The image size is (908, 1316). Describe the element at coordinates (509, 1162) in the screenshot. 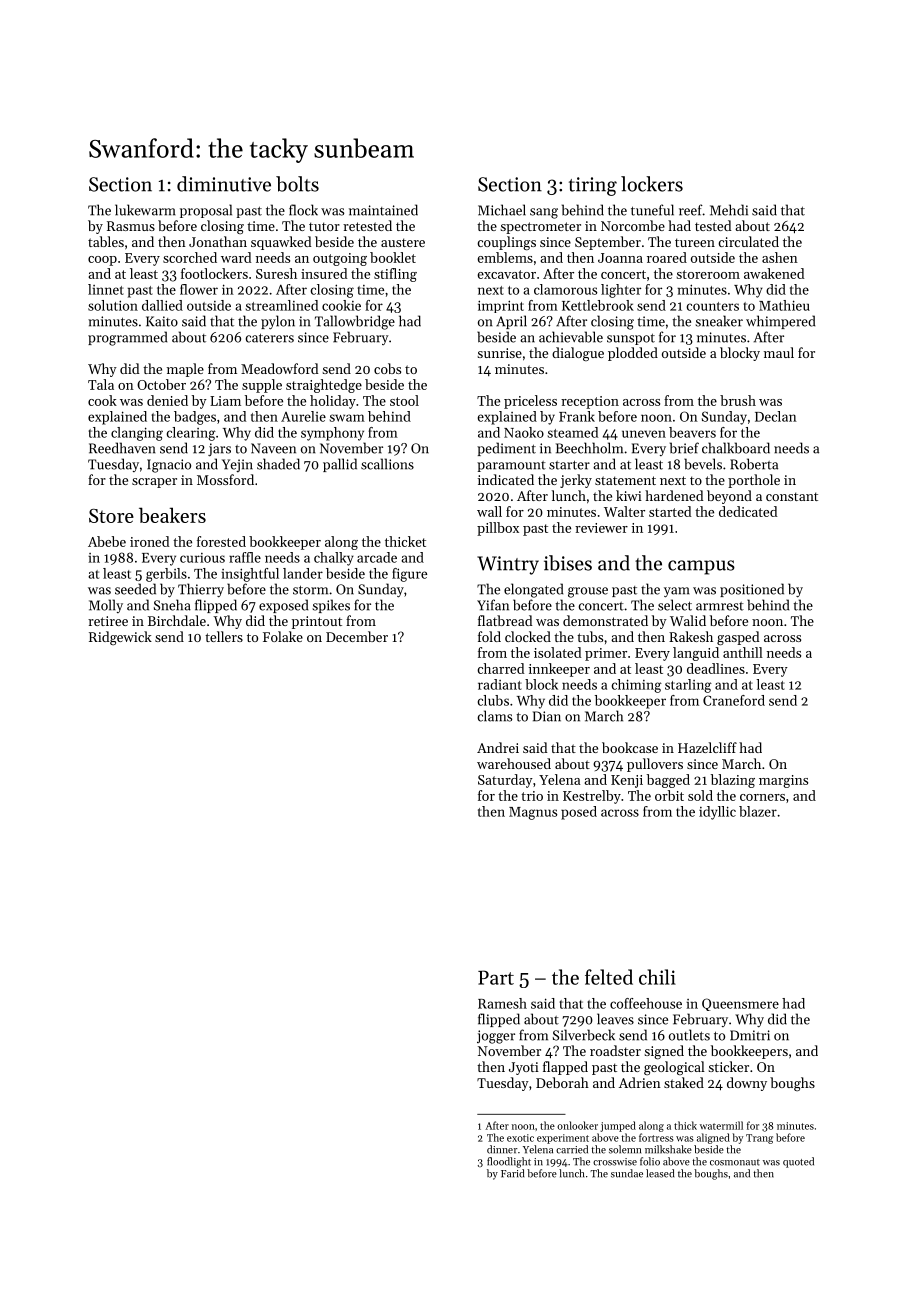

I see `floodlight` at that location.
